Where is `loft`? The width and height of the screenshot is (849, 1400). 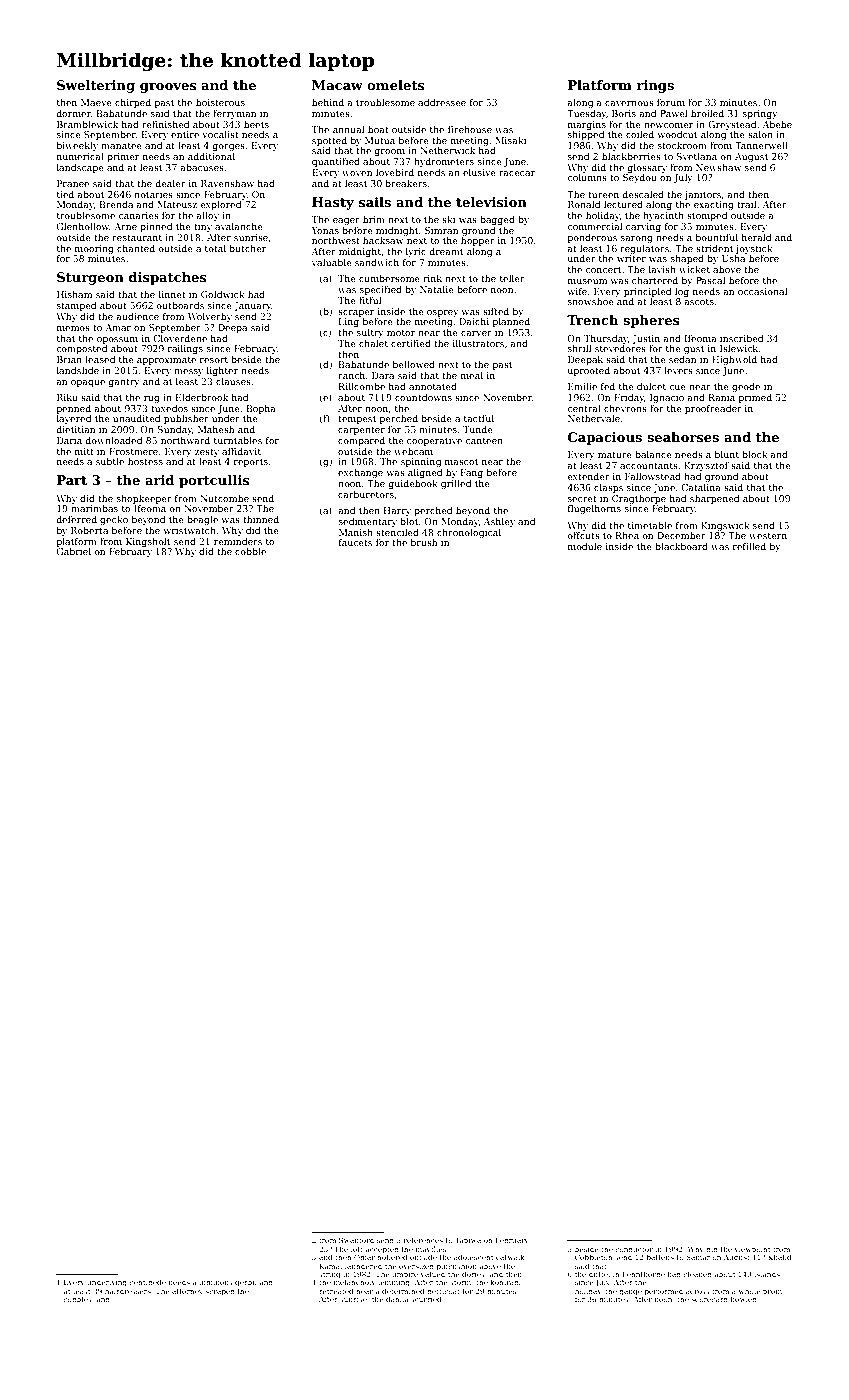
loft is located at coordinates (357, 1249).
